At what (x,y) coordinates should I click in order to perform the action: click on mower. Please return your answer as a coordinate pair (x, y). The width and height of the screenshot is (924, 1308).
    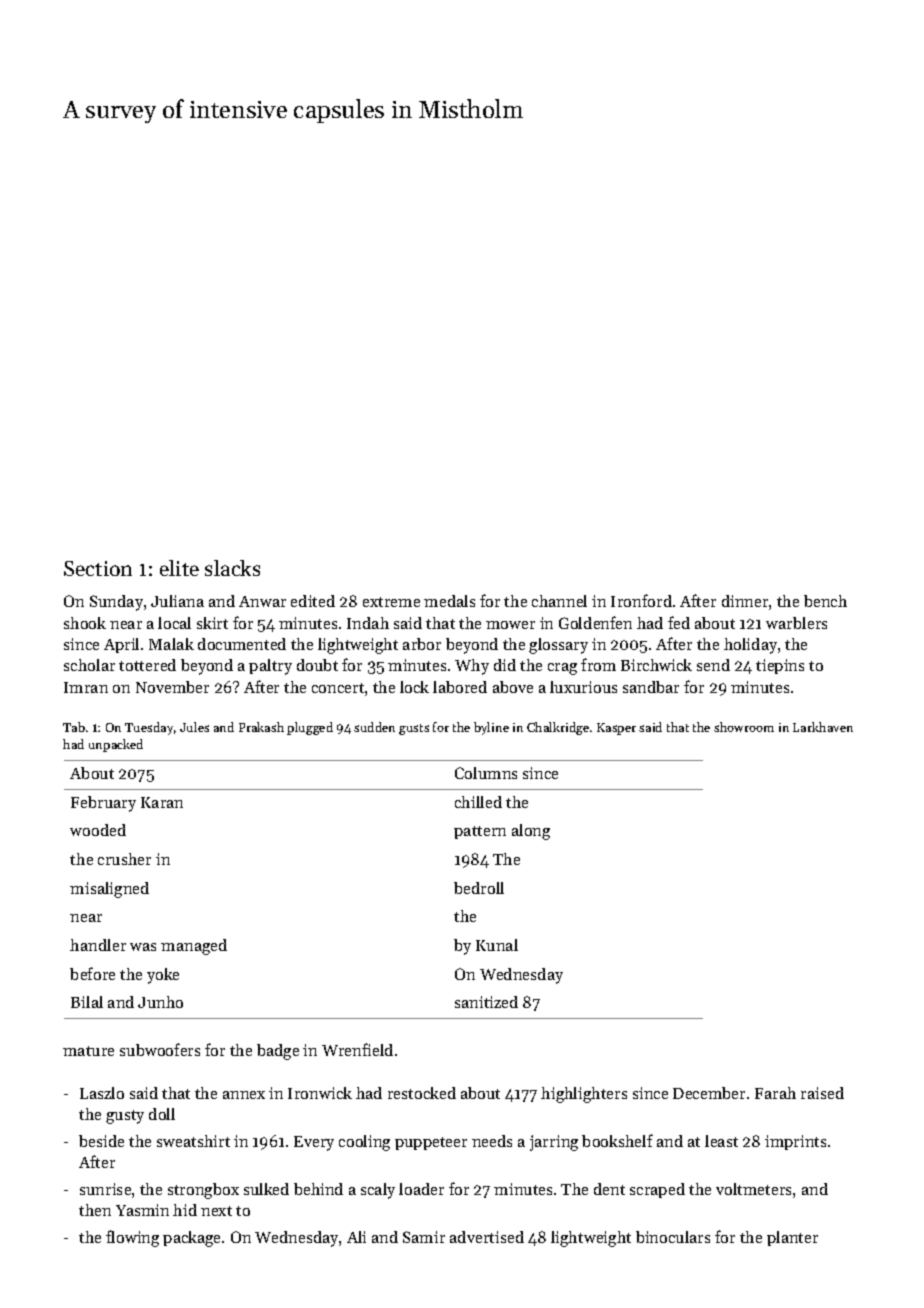
    Looking at the image, I should click on (510, 625).
